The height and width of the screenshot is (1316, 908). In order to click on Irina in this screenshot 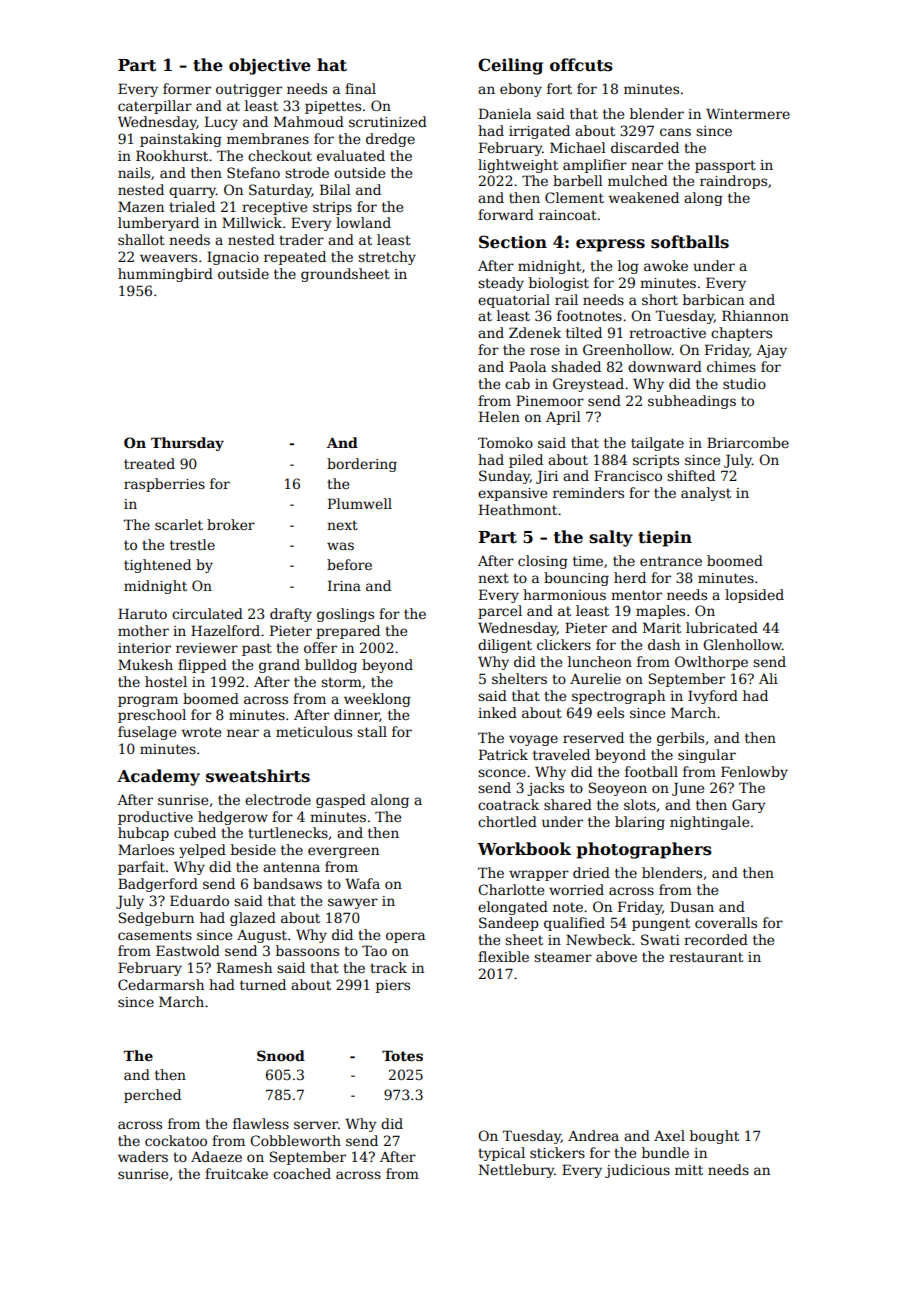, I will do `click(344, 585)`.
